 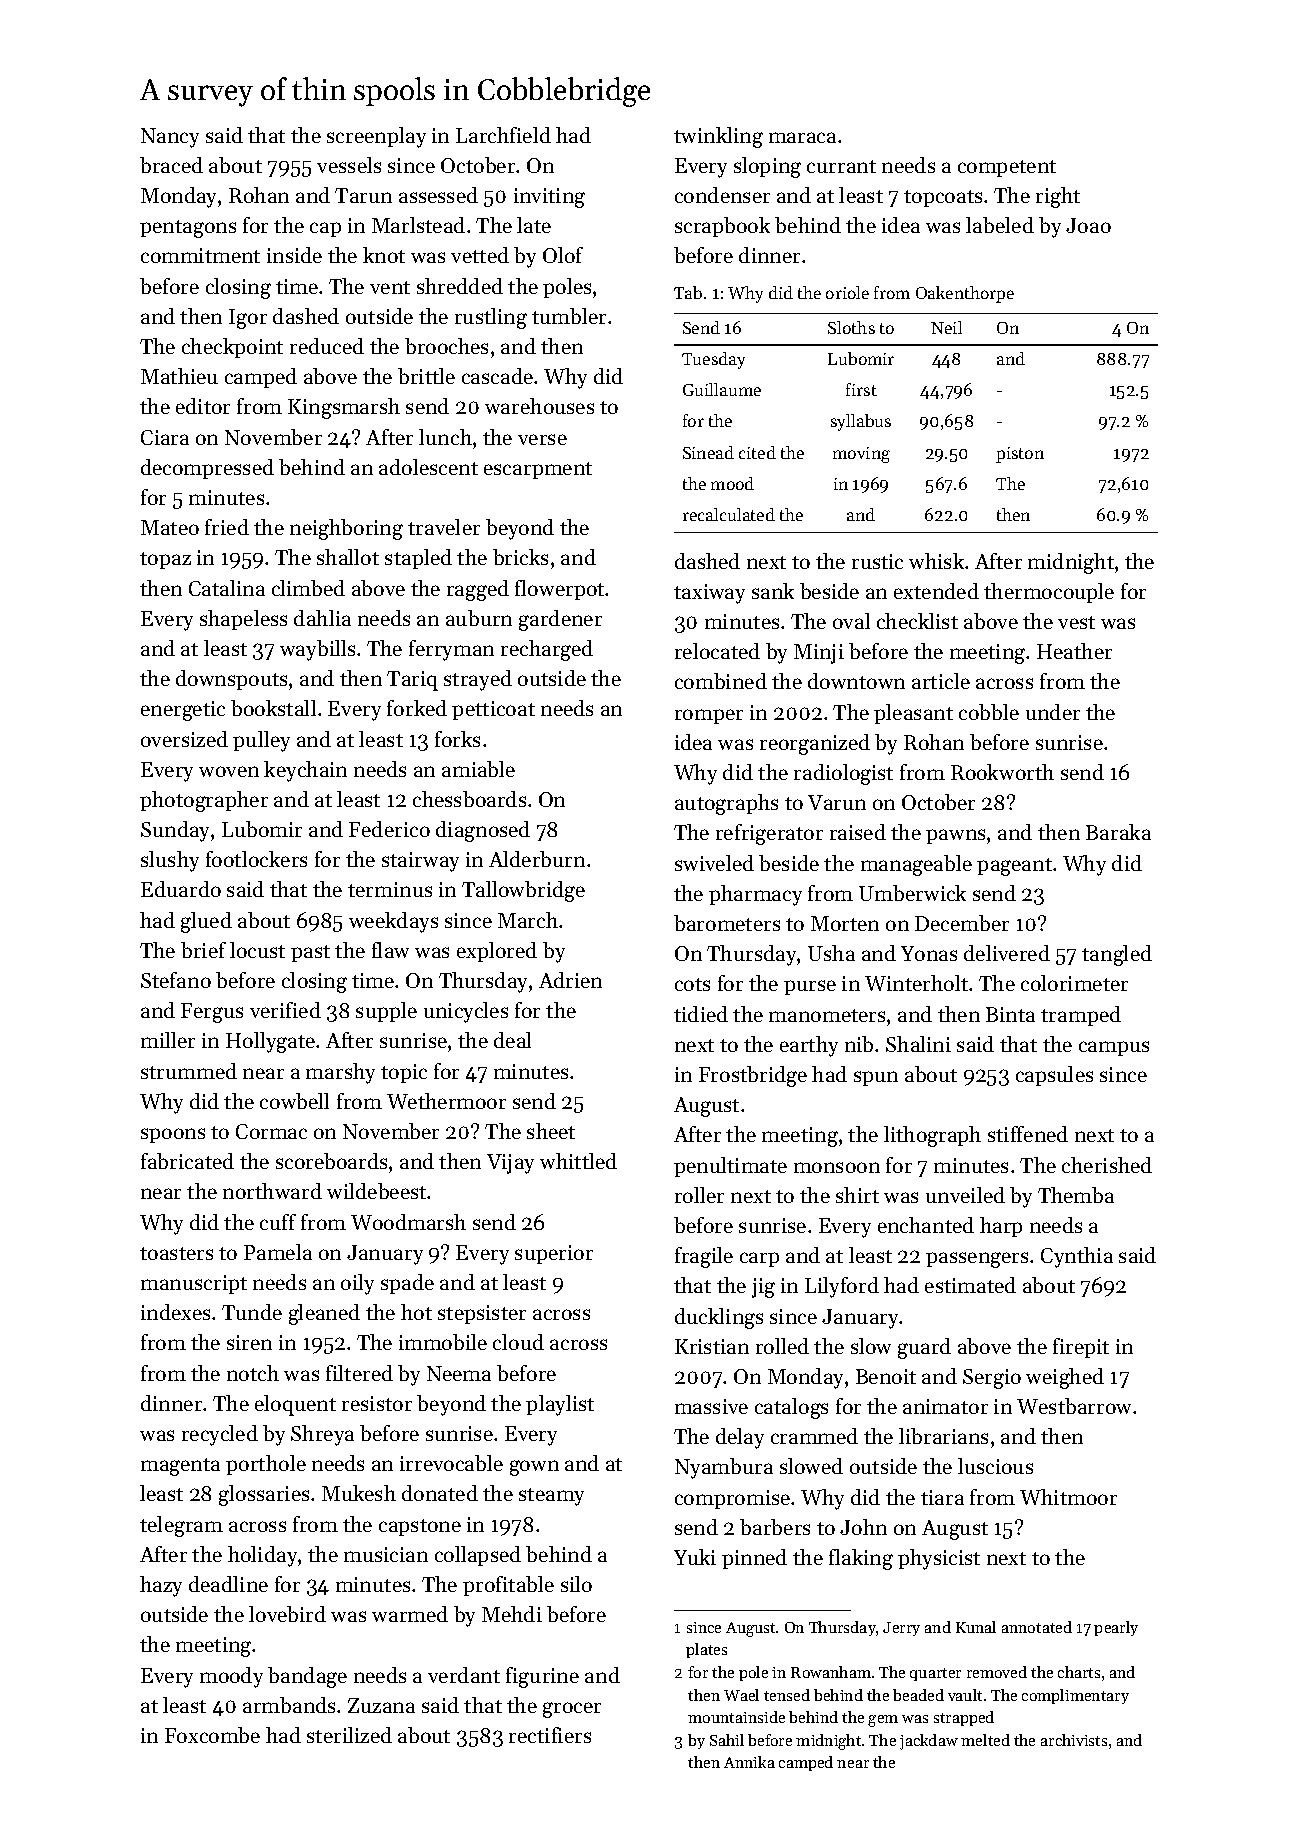 I want to click on Annika, so click(x=749, y=1762).
